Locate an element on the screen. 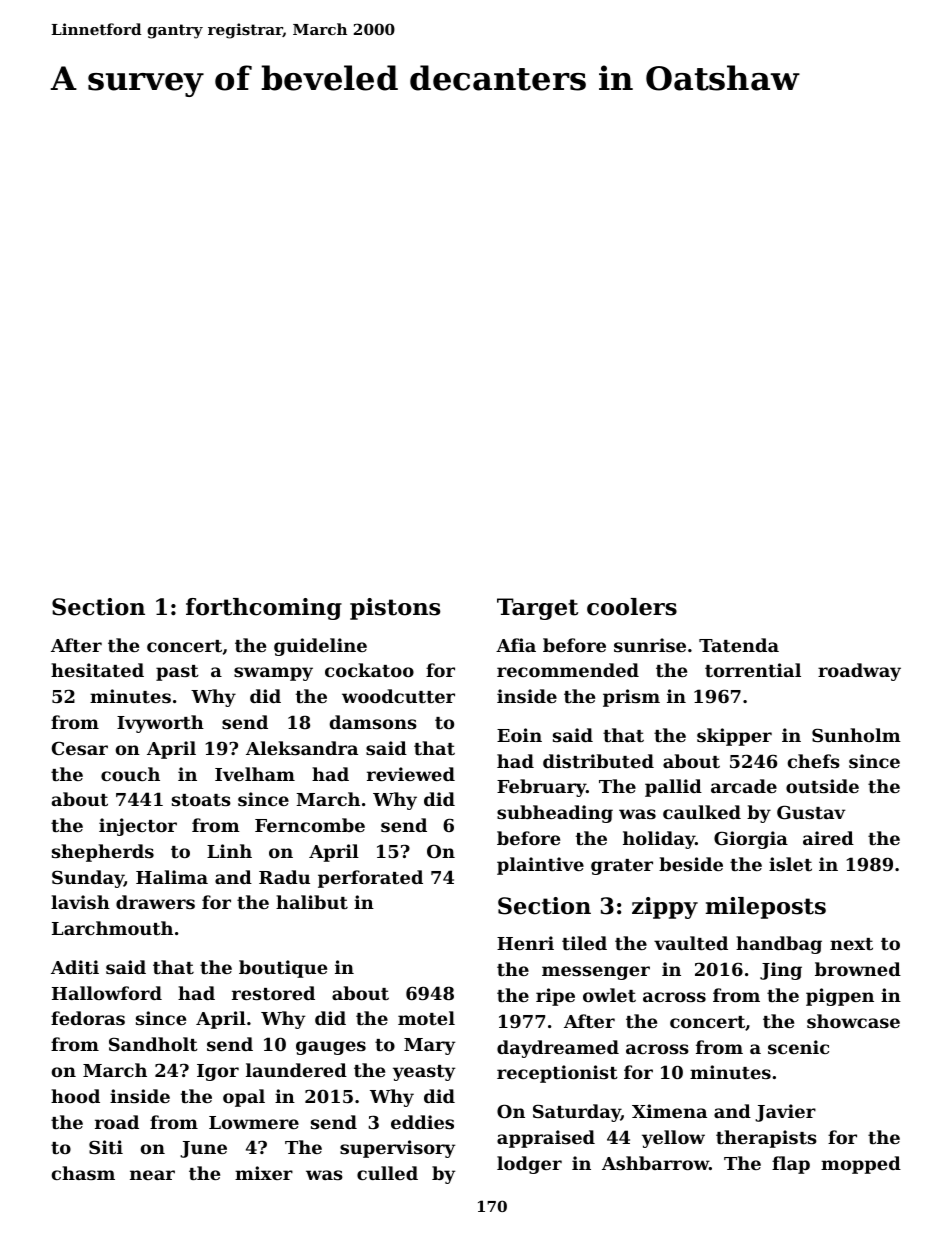 The image size is (952, 1233). past is located at coordinates (177, 673).
